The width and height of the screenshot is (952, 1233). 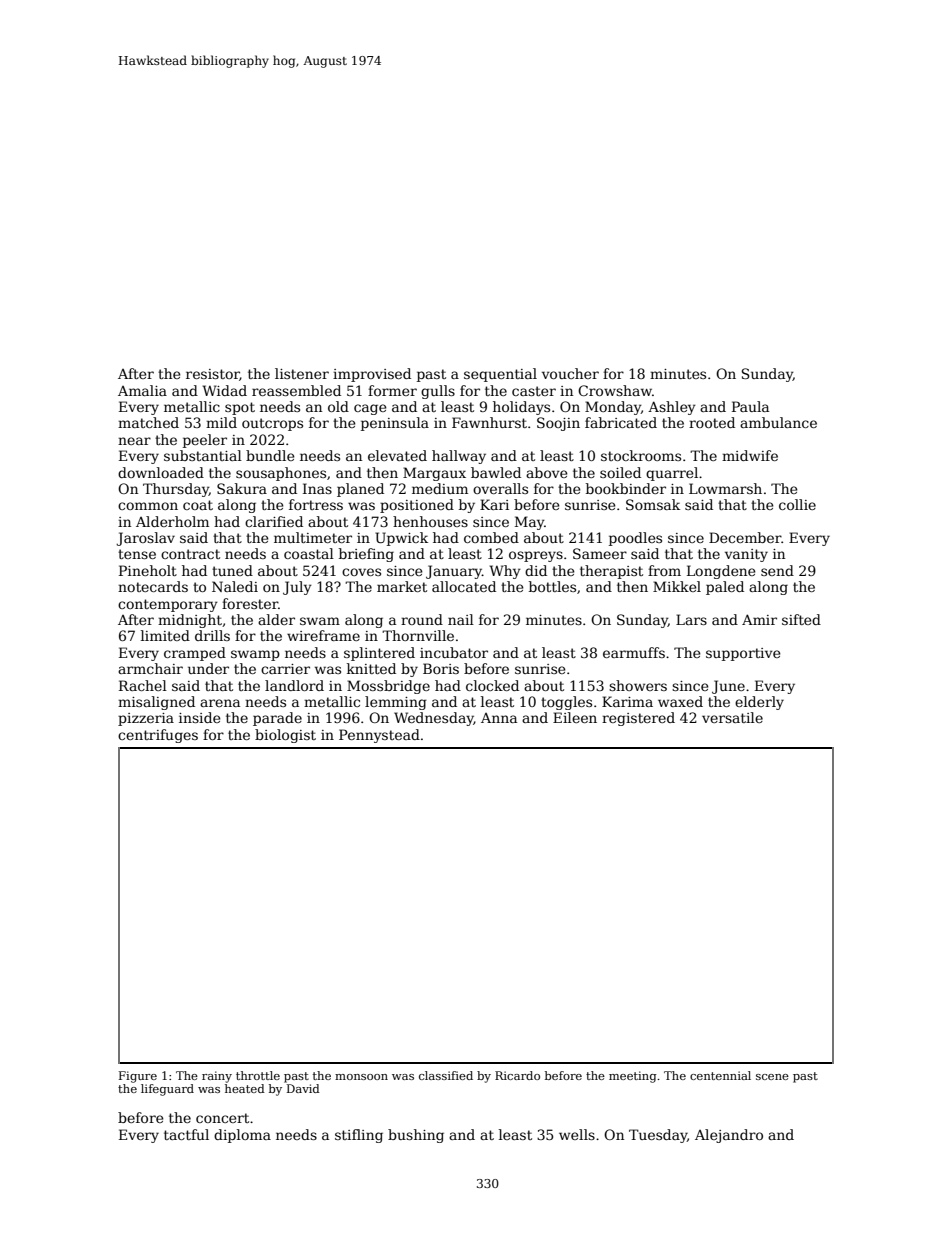 I want to click on bushing, so click(x=416, y=1136).
